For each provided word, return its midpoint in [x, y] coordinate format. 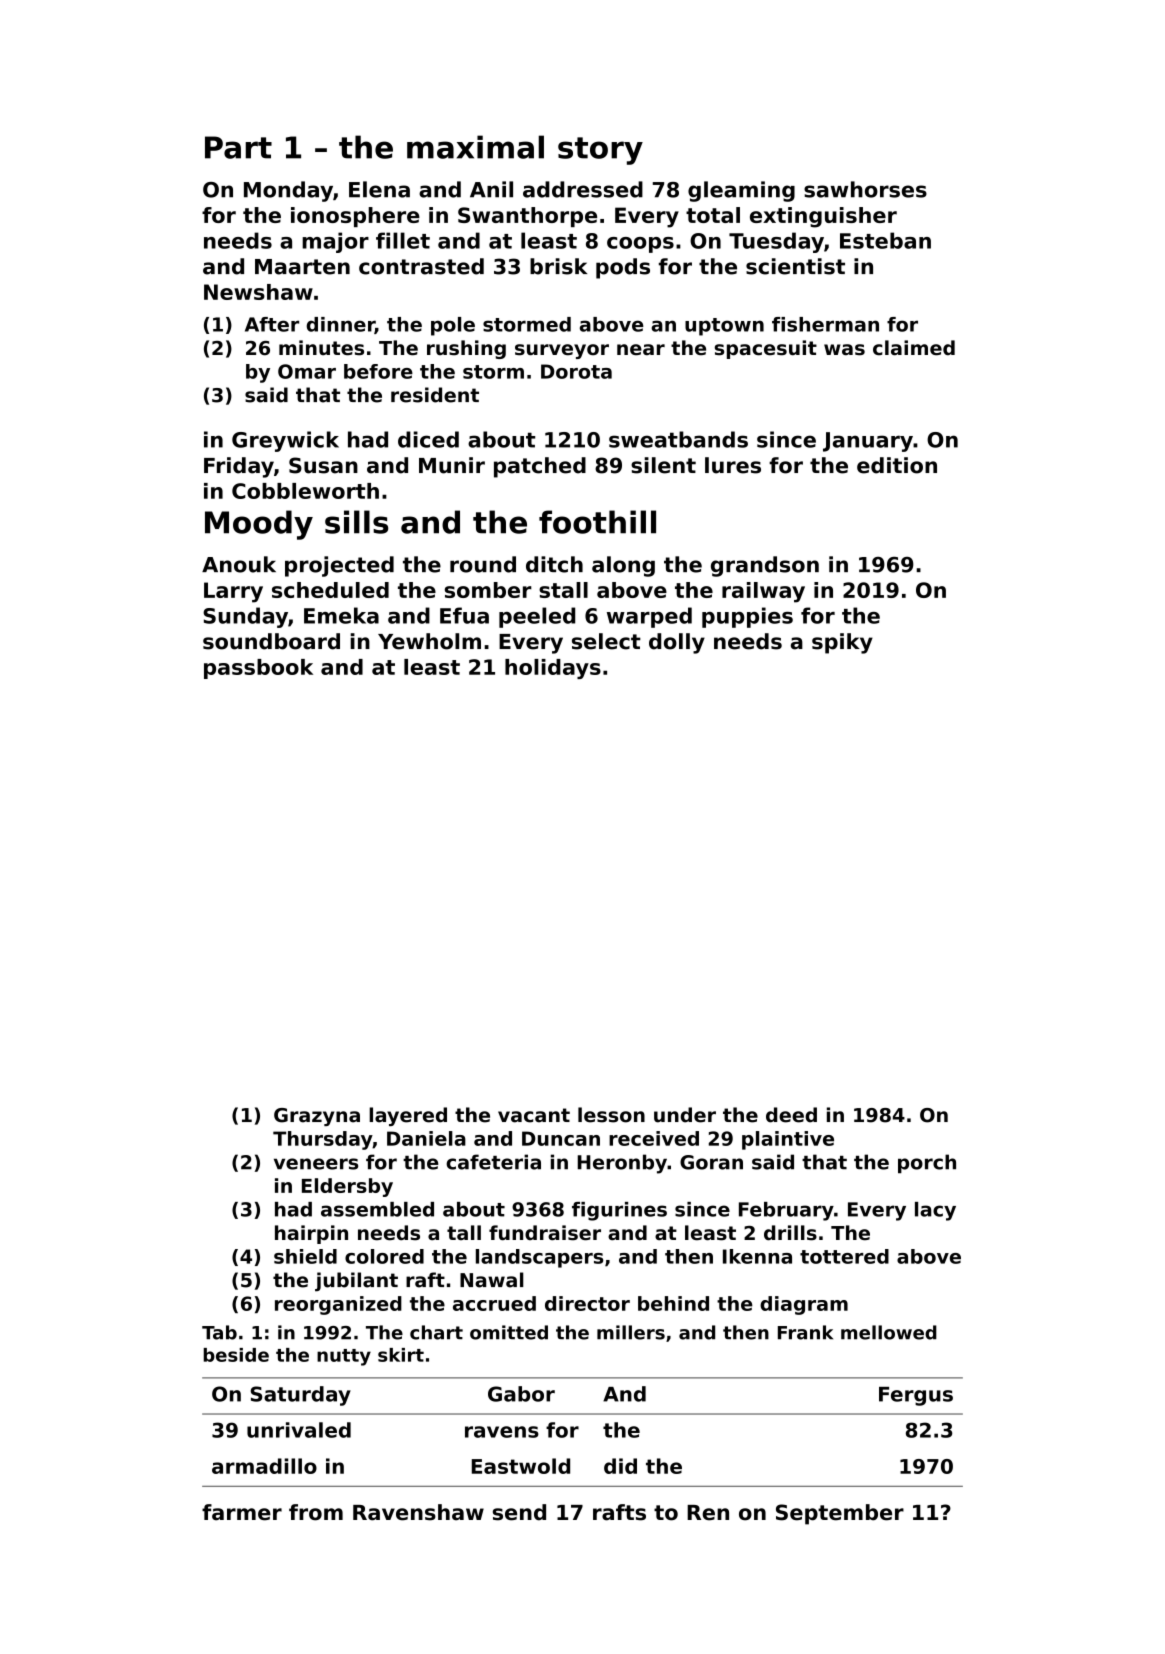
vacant [534, 1115]
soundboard [271, 641]
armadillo [264, 1466]
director [587, 1303]
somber [488, 590]
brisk [558, 266]
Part [238, 147]
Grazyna [317, 1117]
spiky [842, 643]
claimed [914, 348]
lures [733, 465]
